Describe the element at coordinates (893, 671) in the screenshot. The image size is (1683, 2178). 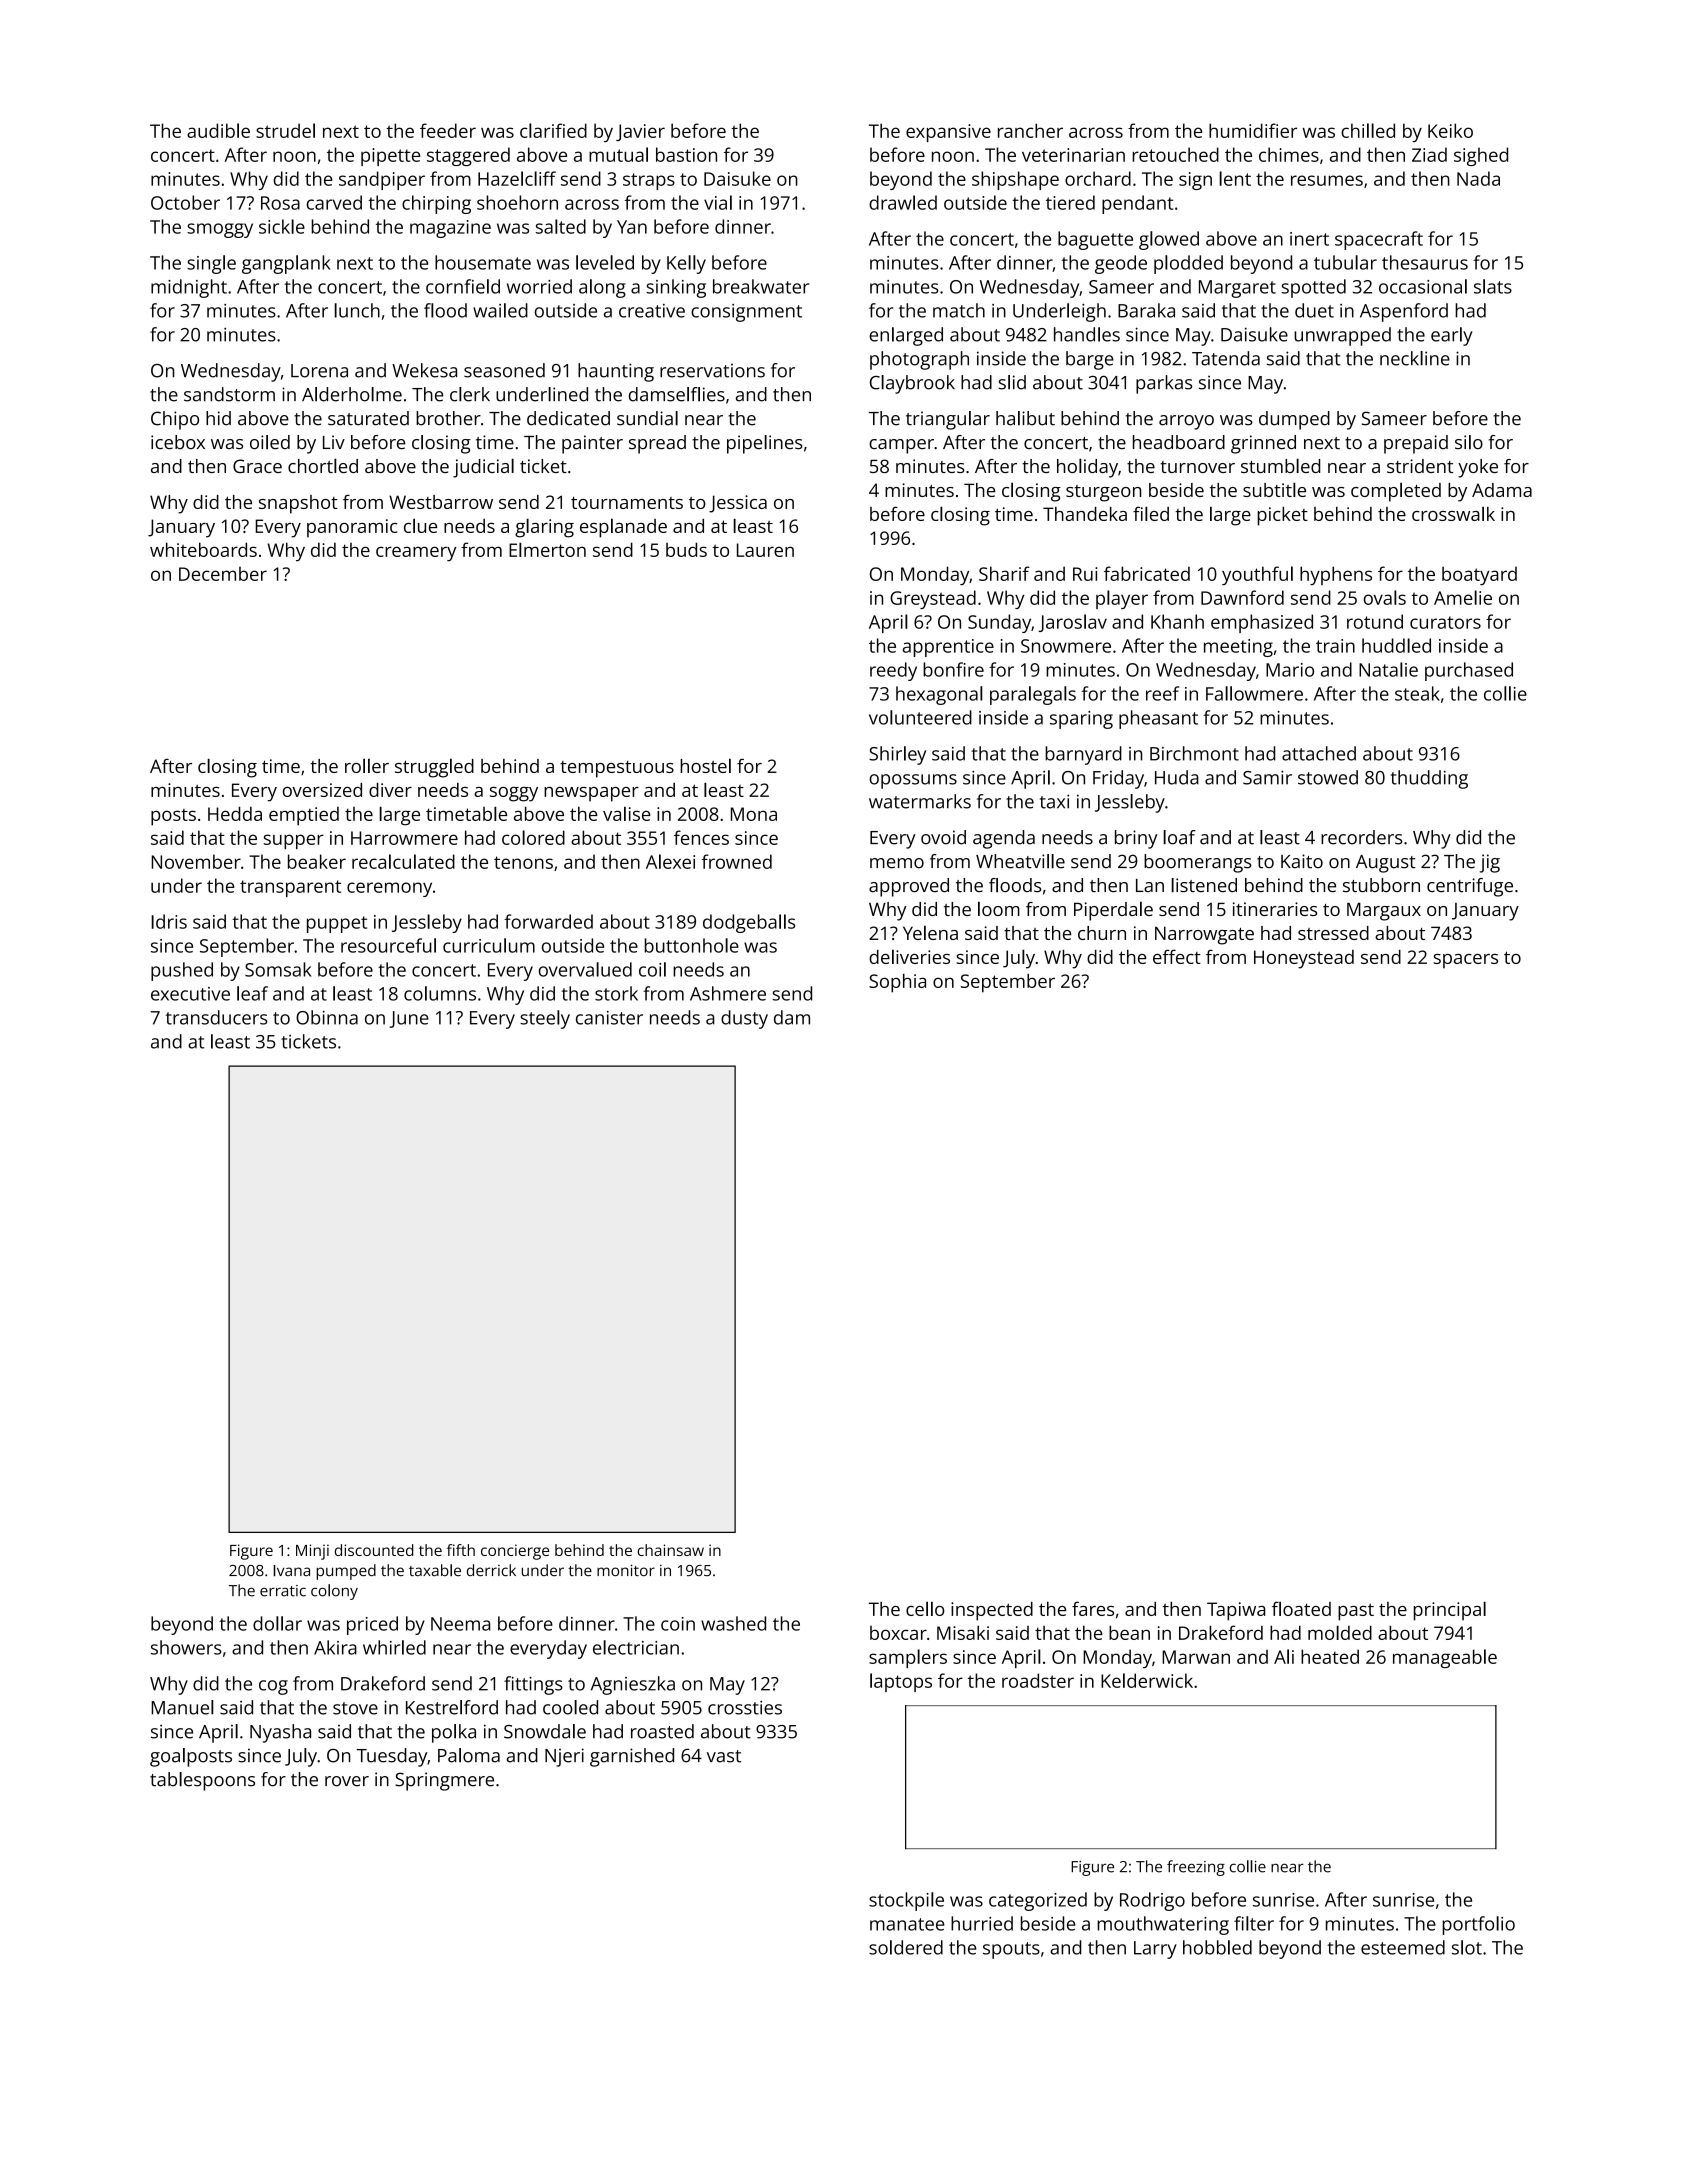
I see `reedy` at that location.
